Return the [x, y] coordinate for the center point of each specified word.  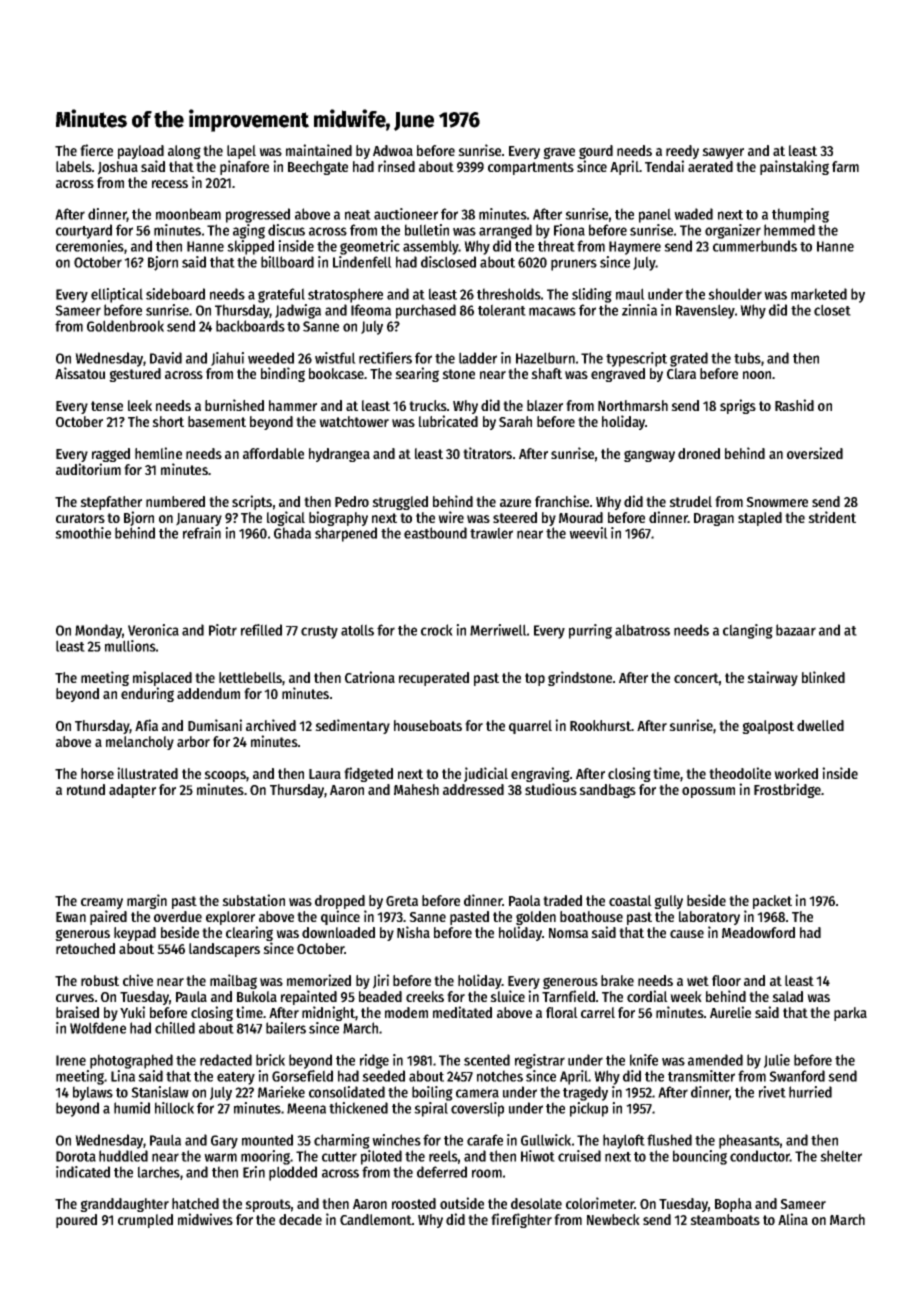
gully [668, 902]
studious [551, 789]
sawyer [723, 153]
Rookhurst [600, 725]
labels [74, 166]
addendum [208, 693]
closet [832, 310]
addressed [473, 789]
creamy [102, 903]
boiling [432, 1093]
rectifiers [385, 358]
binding [283, 374]
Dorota [76, 1156]
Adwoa [393, 150]
